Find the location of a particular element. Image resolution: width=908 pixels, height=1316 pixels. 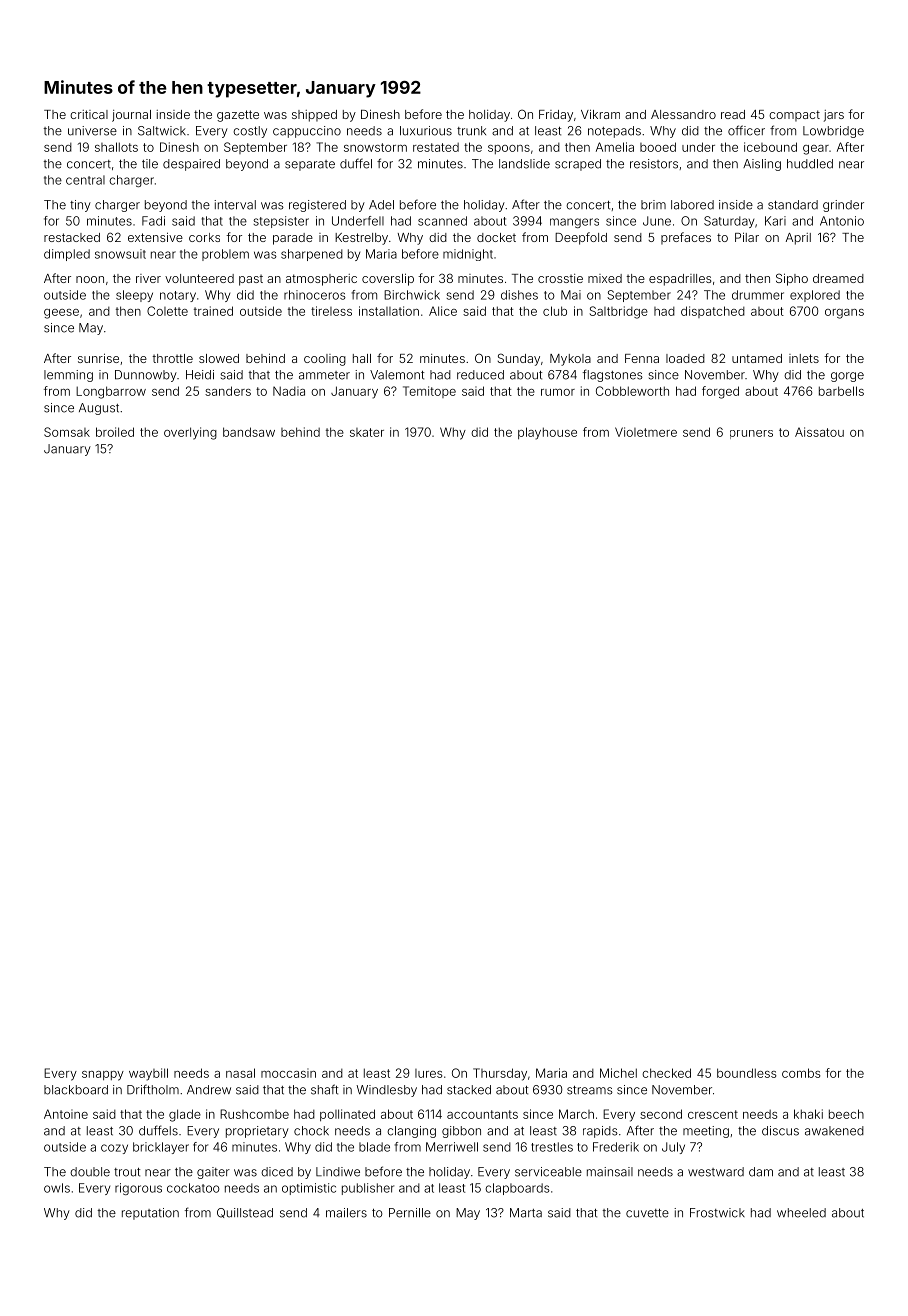

pruners is located at coordinates (751, 434).
